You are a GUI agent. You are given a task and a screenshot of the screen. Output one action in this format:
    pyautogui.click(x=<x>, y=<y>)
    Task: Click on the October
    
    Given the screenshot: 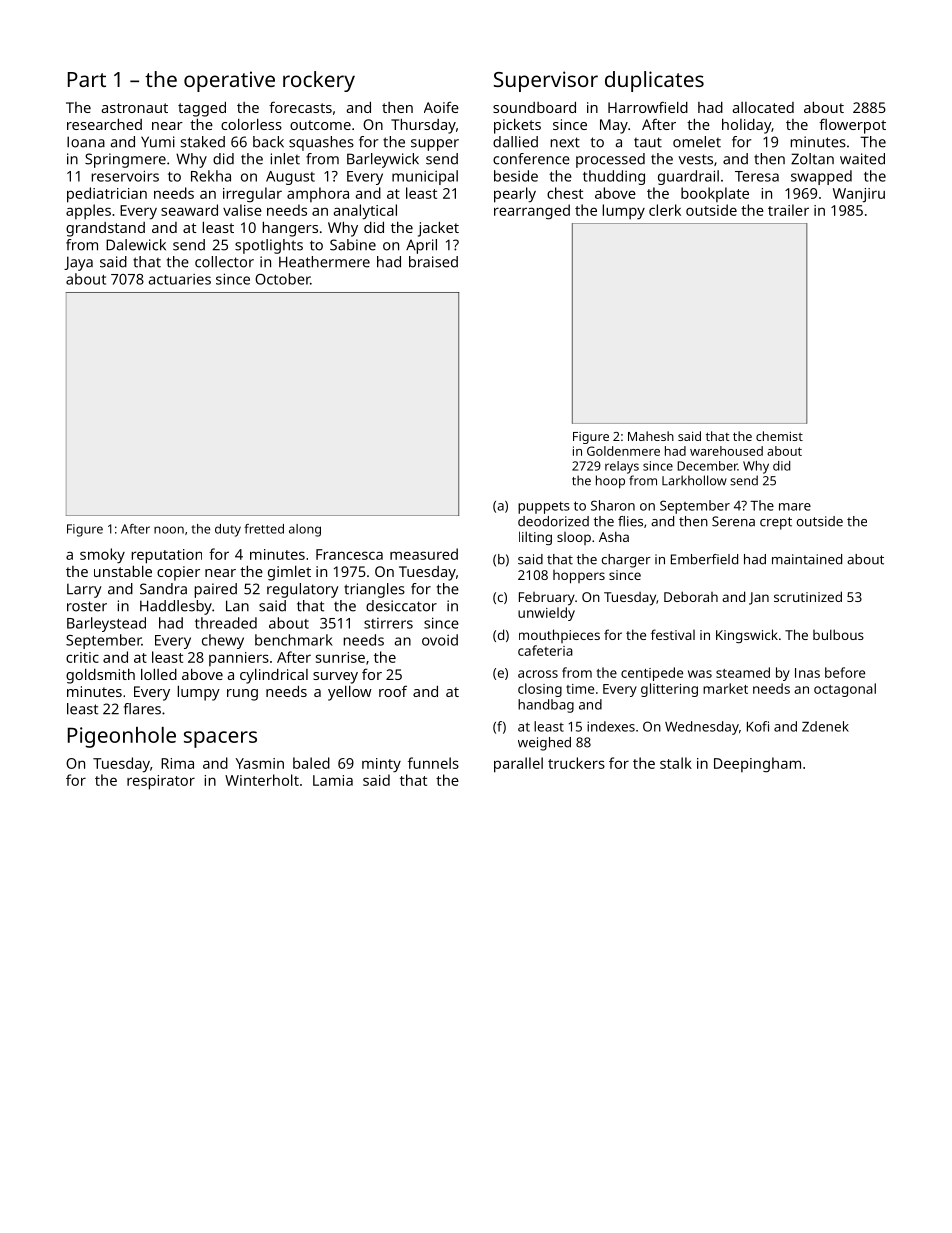 What is the action you would take?
    pyautogui.click(x=282, y=279)
